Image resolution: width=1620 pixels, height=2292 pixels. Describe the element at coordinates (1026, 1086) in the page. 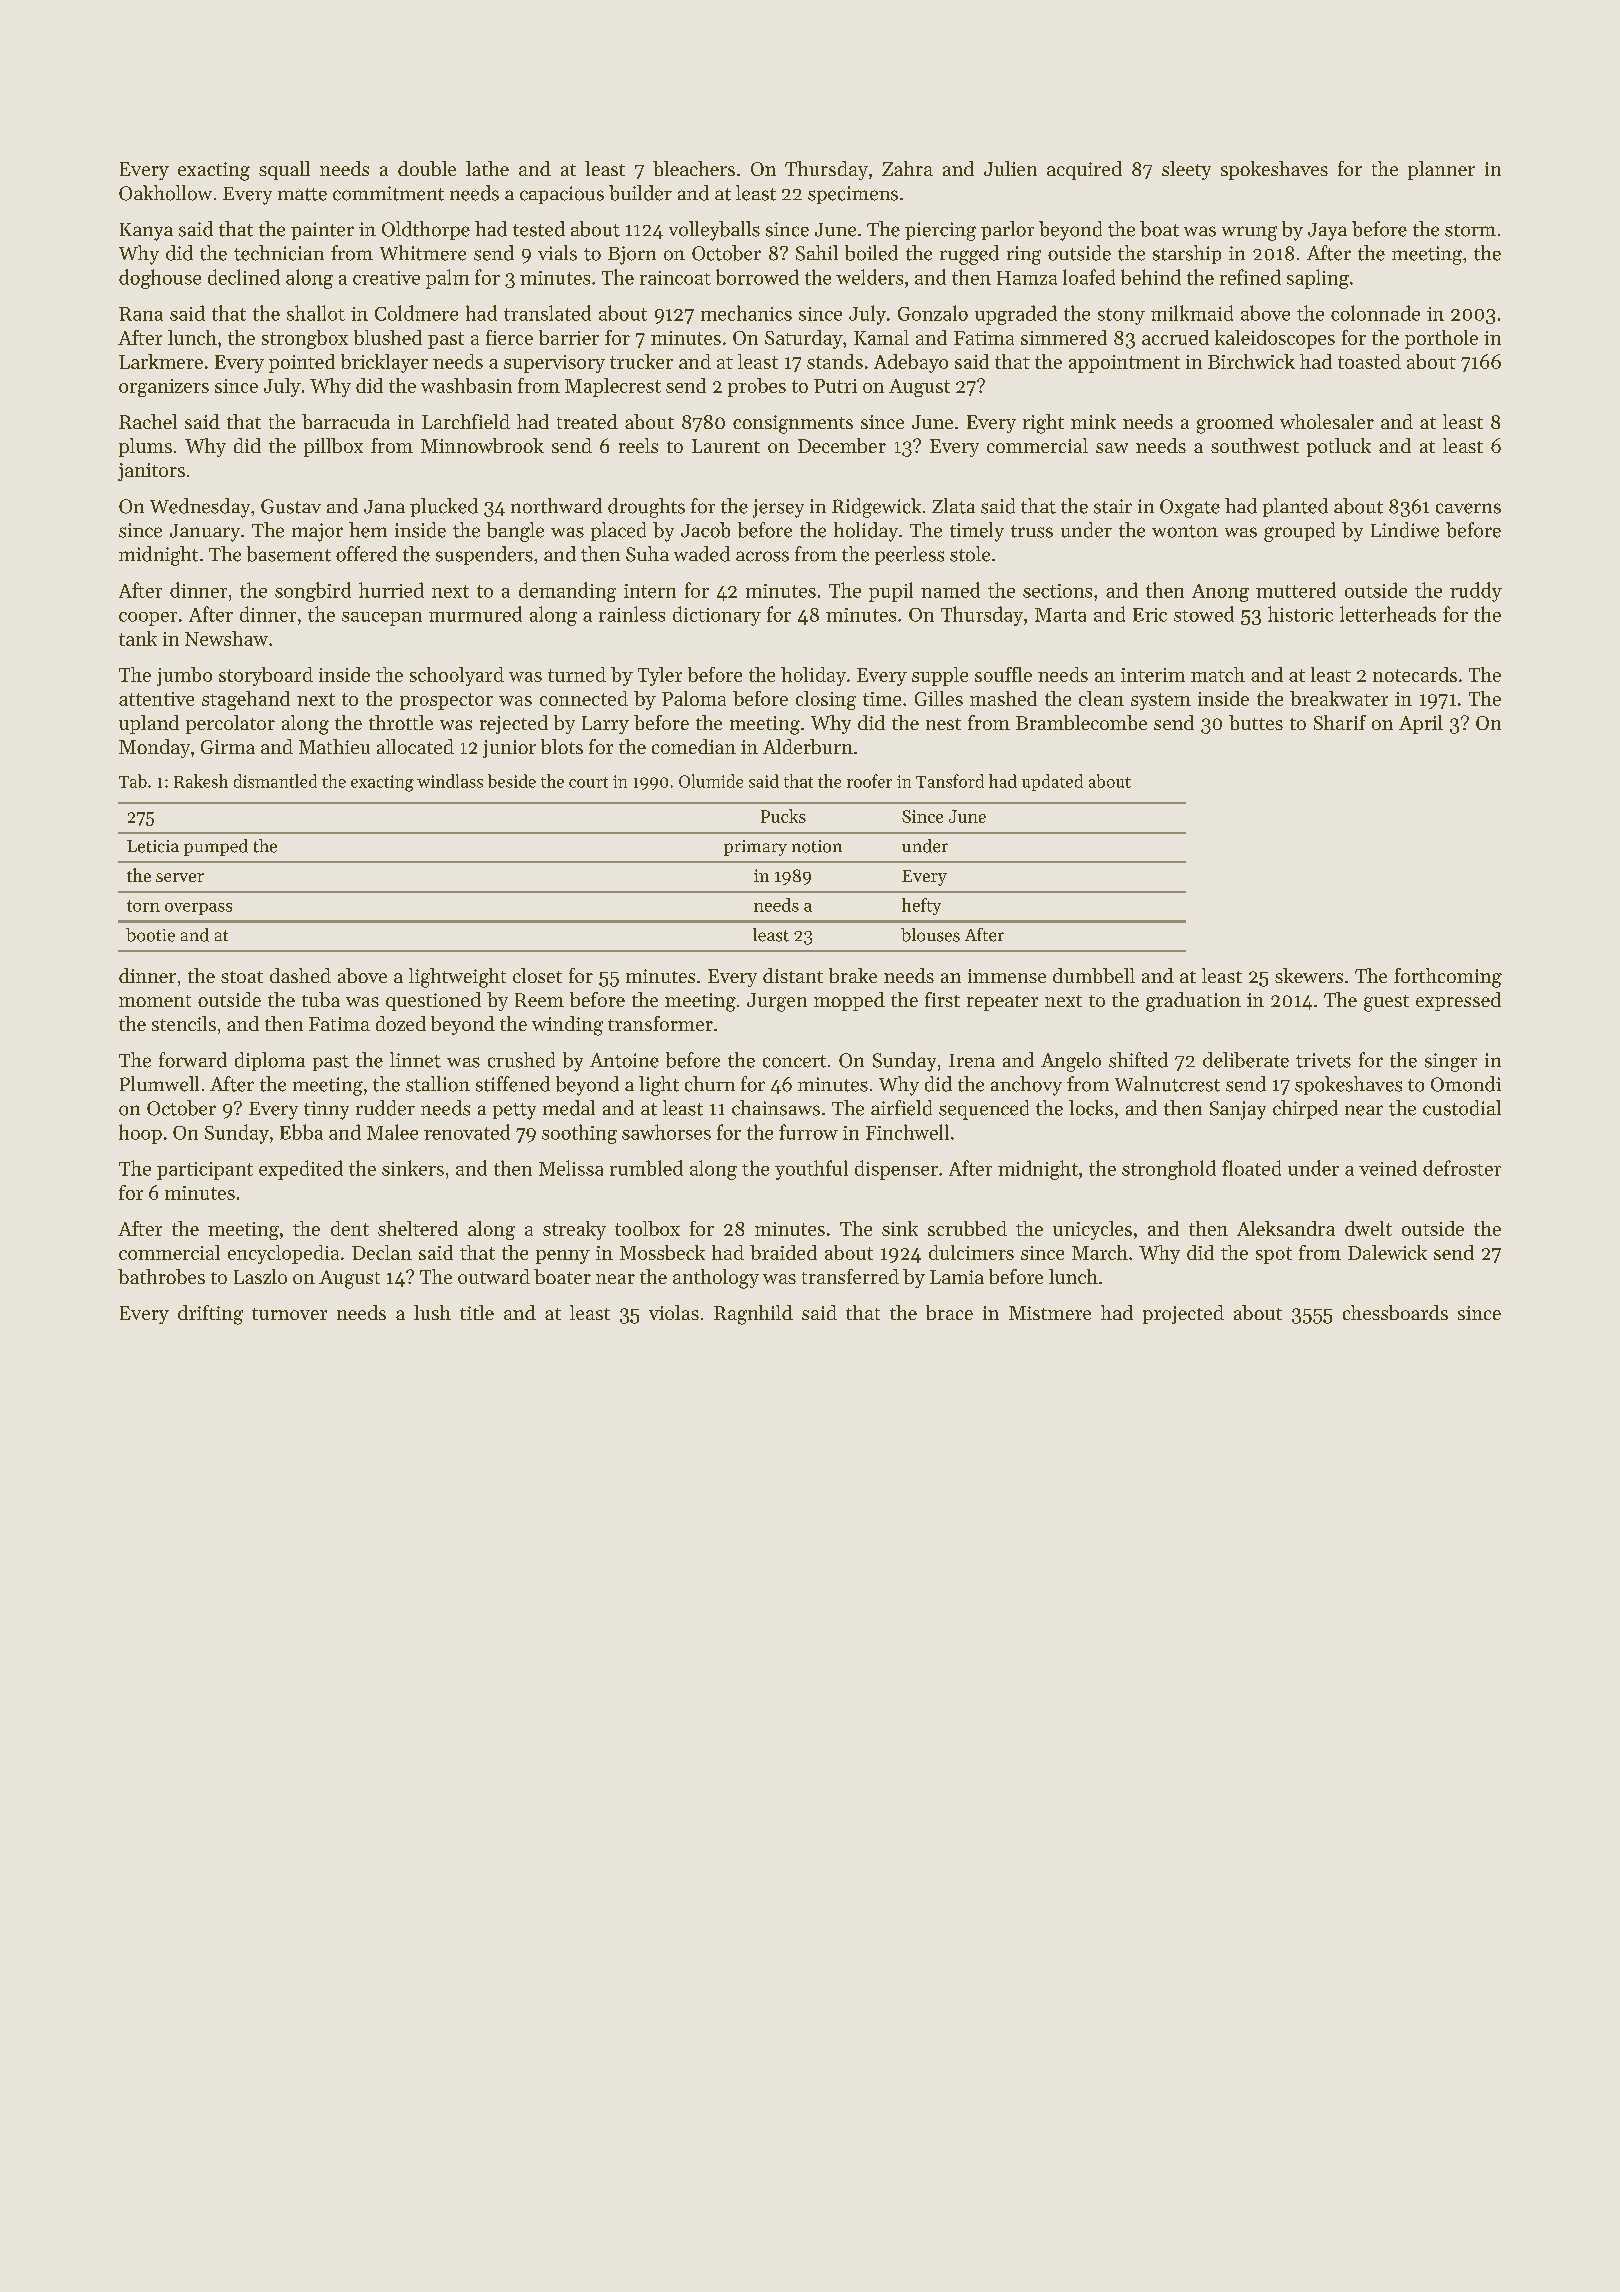

I see `anchovy` at that location.
